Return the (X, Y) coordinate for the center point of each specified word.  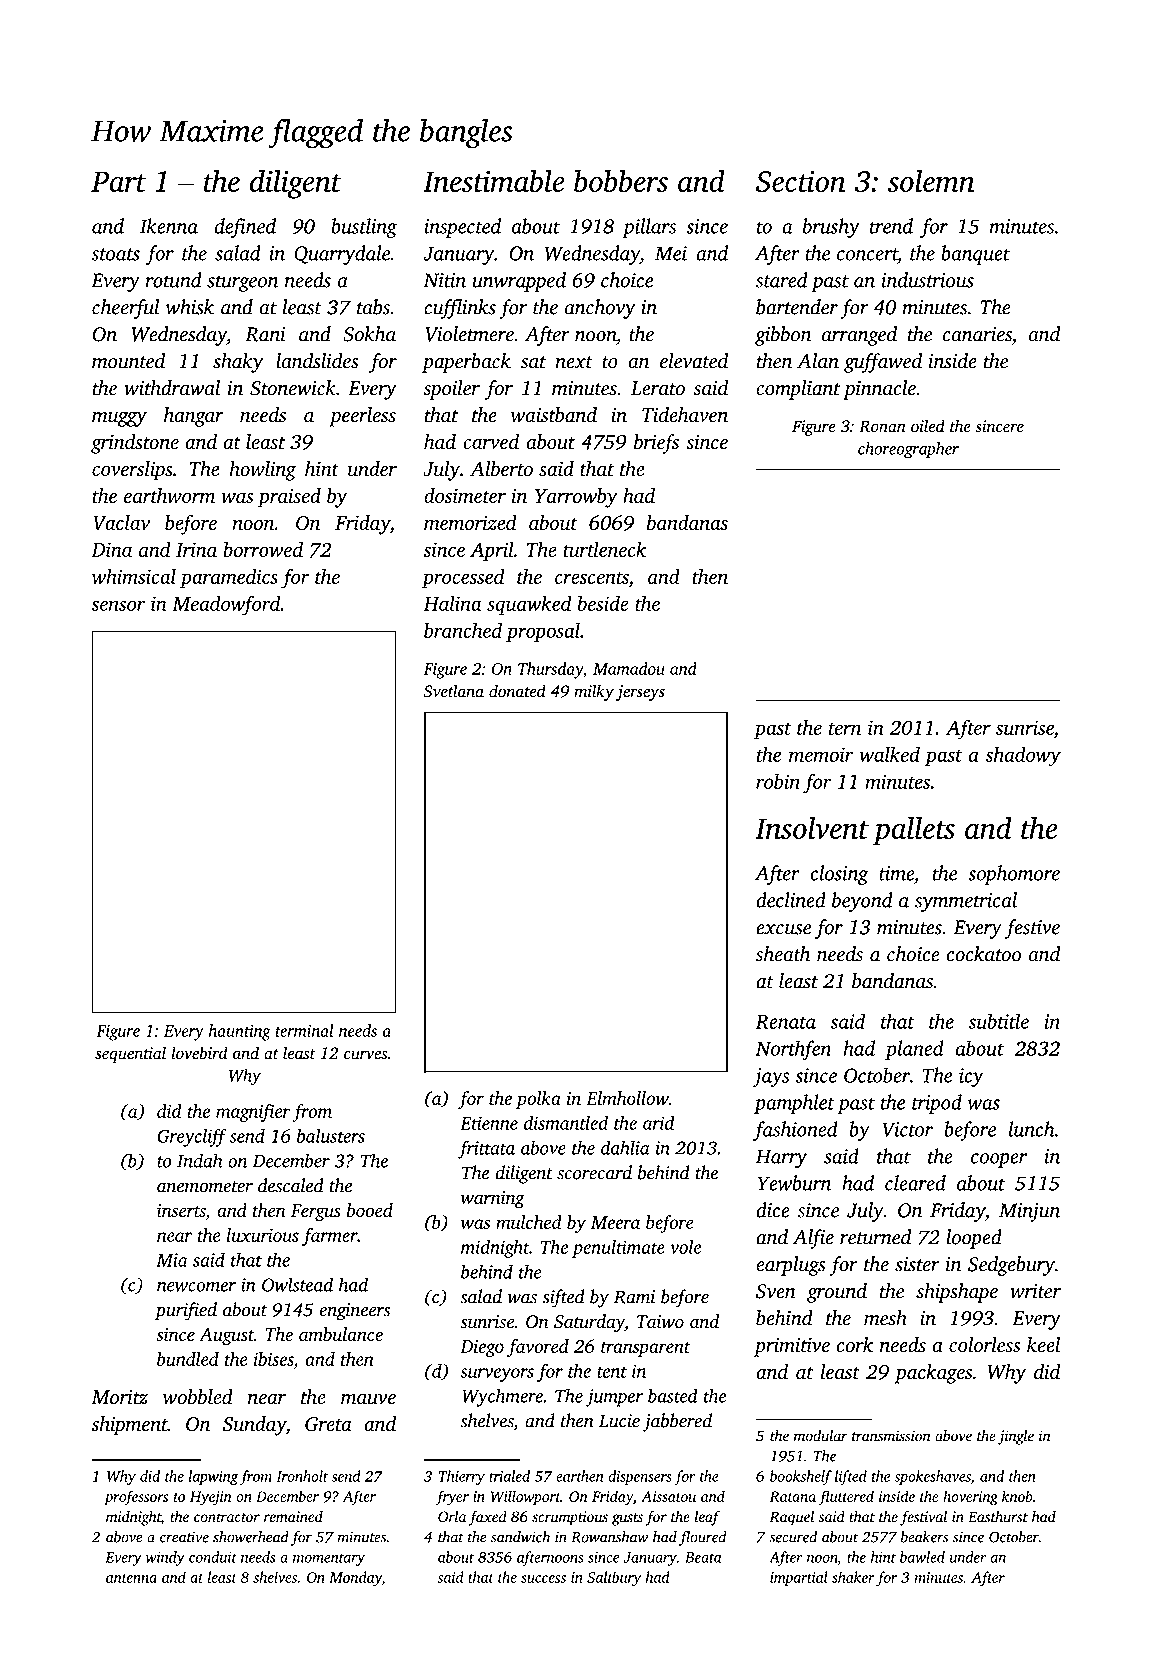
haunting (240, 1032)
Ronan (882, 426)
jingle (1016, 1437)
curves (365, 1055)
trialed (509, 1476)
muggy (119, 419)
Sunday (254, 1426)
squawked (529, 605)
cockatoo (983, 954)
